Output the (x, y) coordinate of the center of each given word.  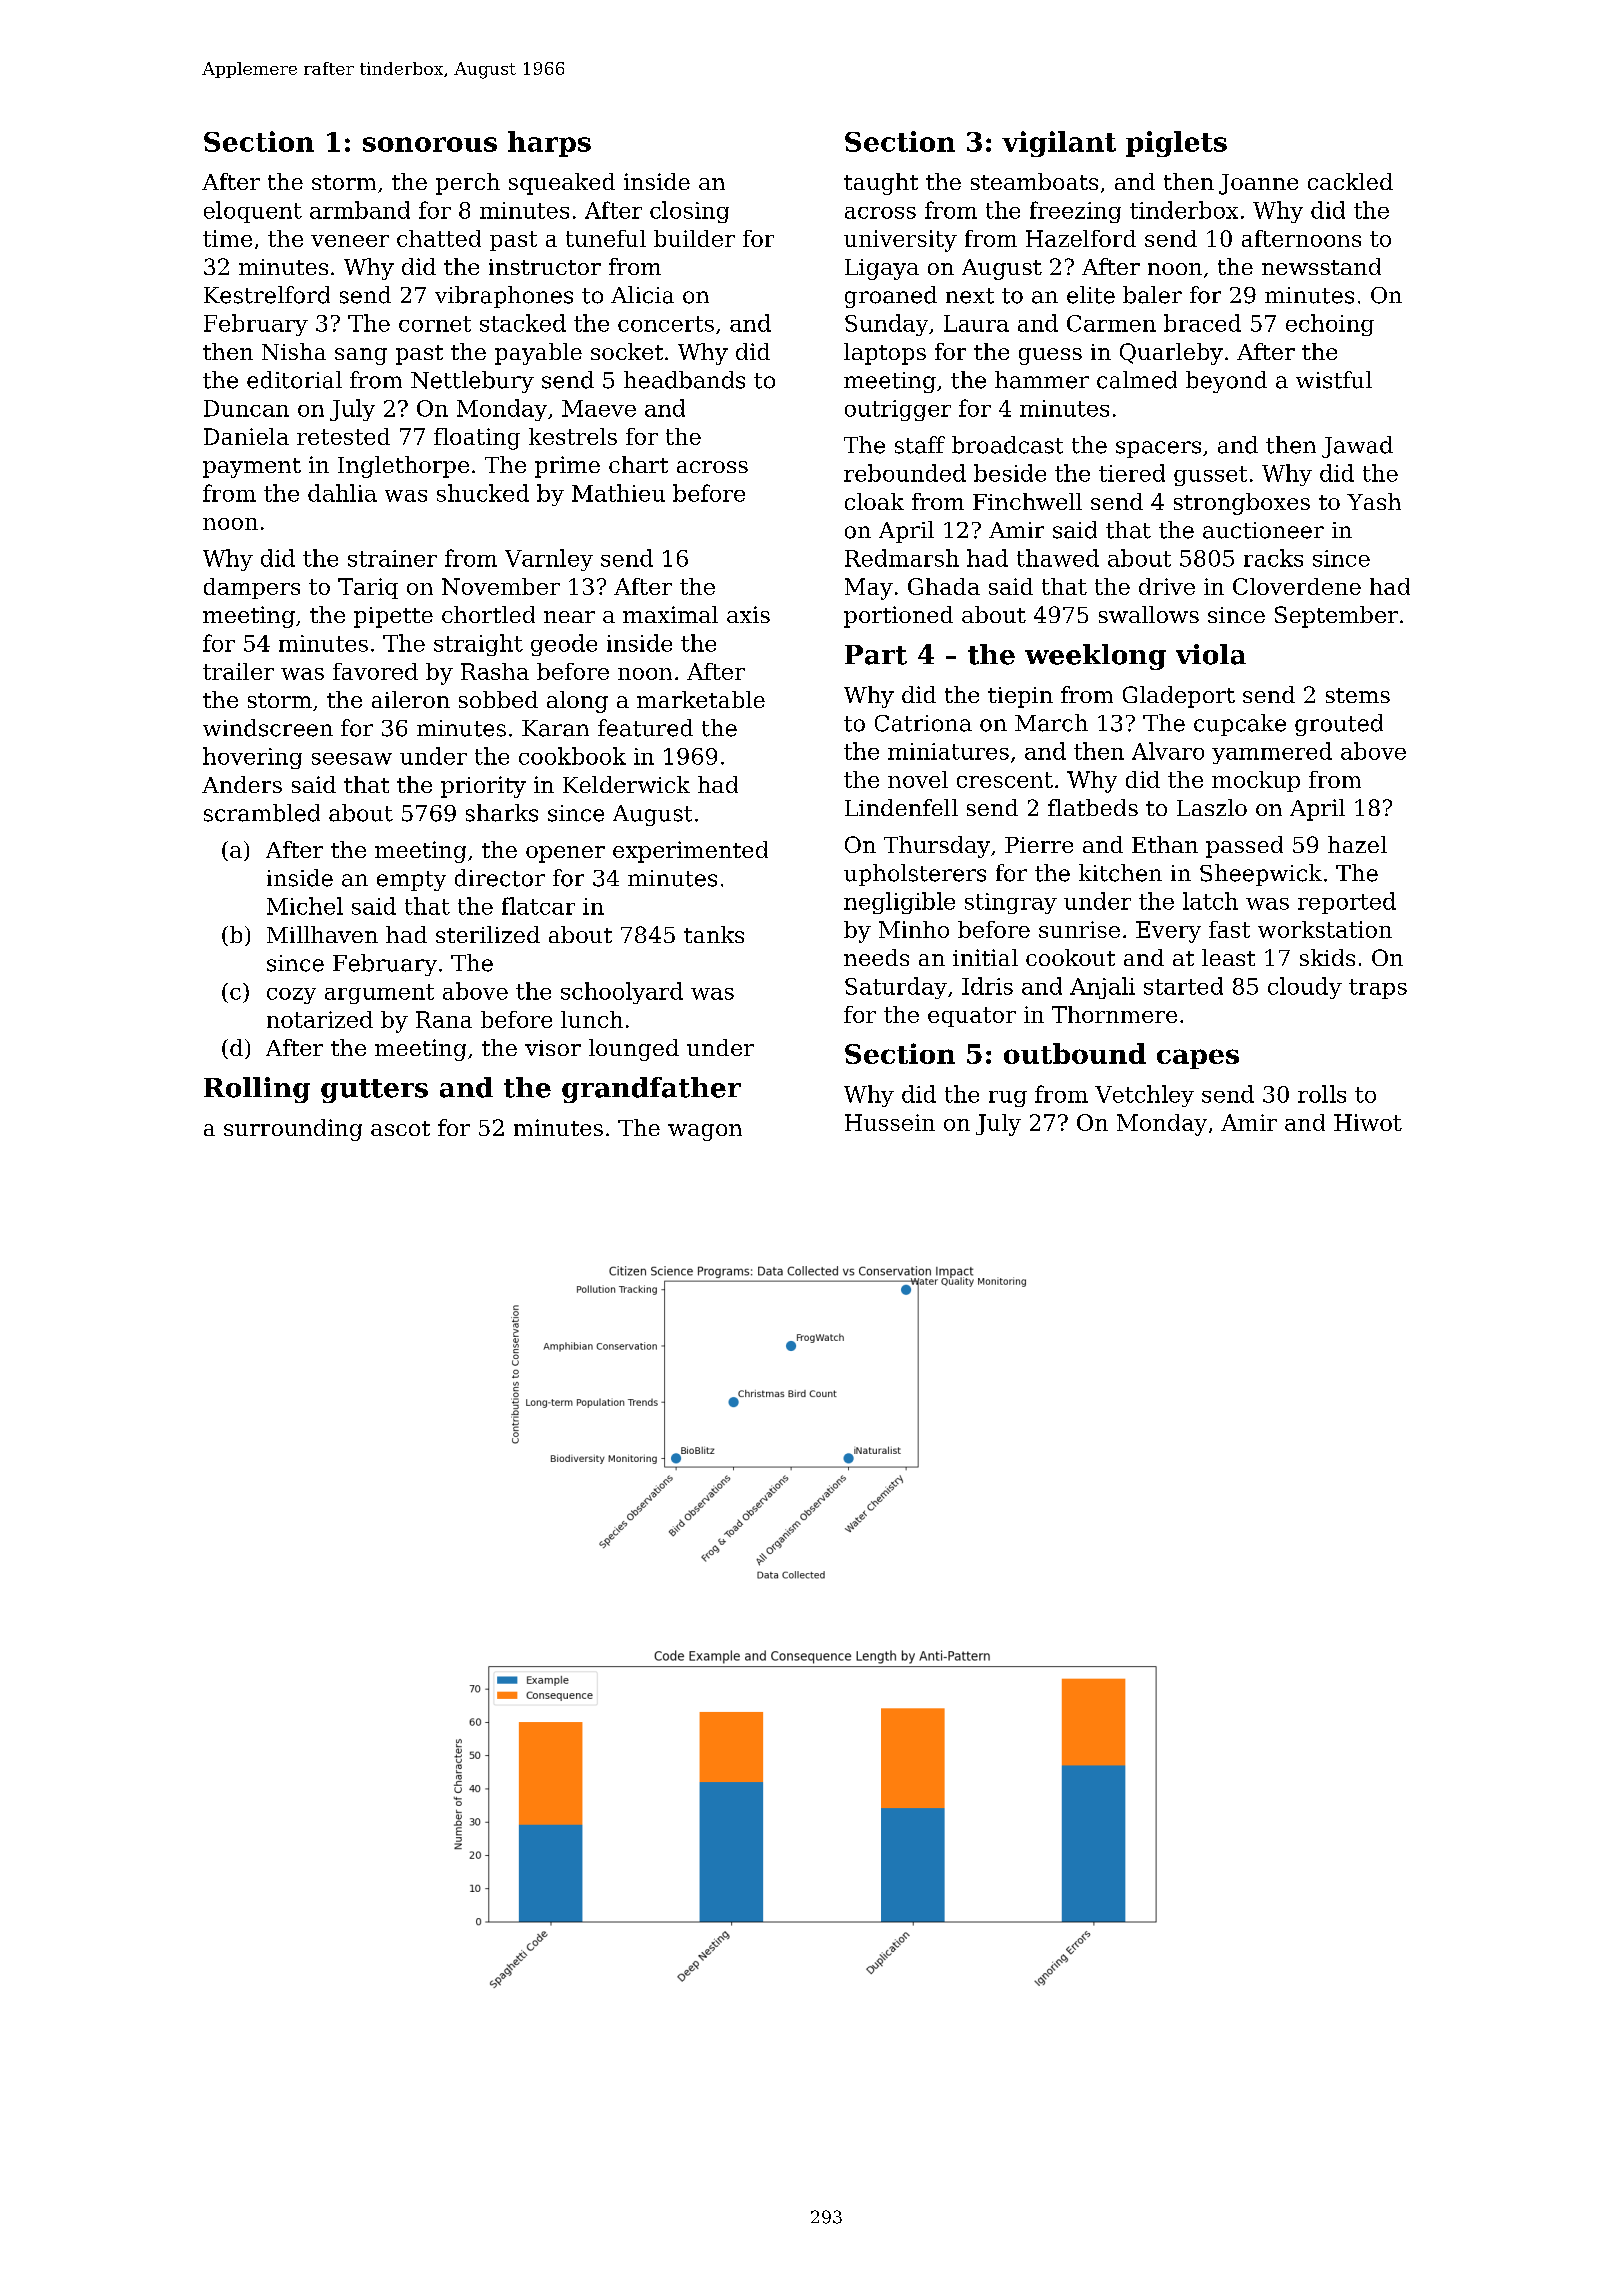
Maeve (599, 408)
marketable (701, 699)
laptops (885, 354)
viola (1211, 654)
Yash (1374, 501)
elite (1091, 295)
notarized (320, 1019)
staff (920, 445)
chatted (439, 238)
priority (483, 787)
